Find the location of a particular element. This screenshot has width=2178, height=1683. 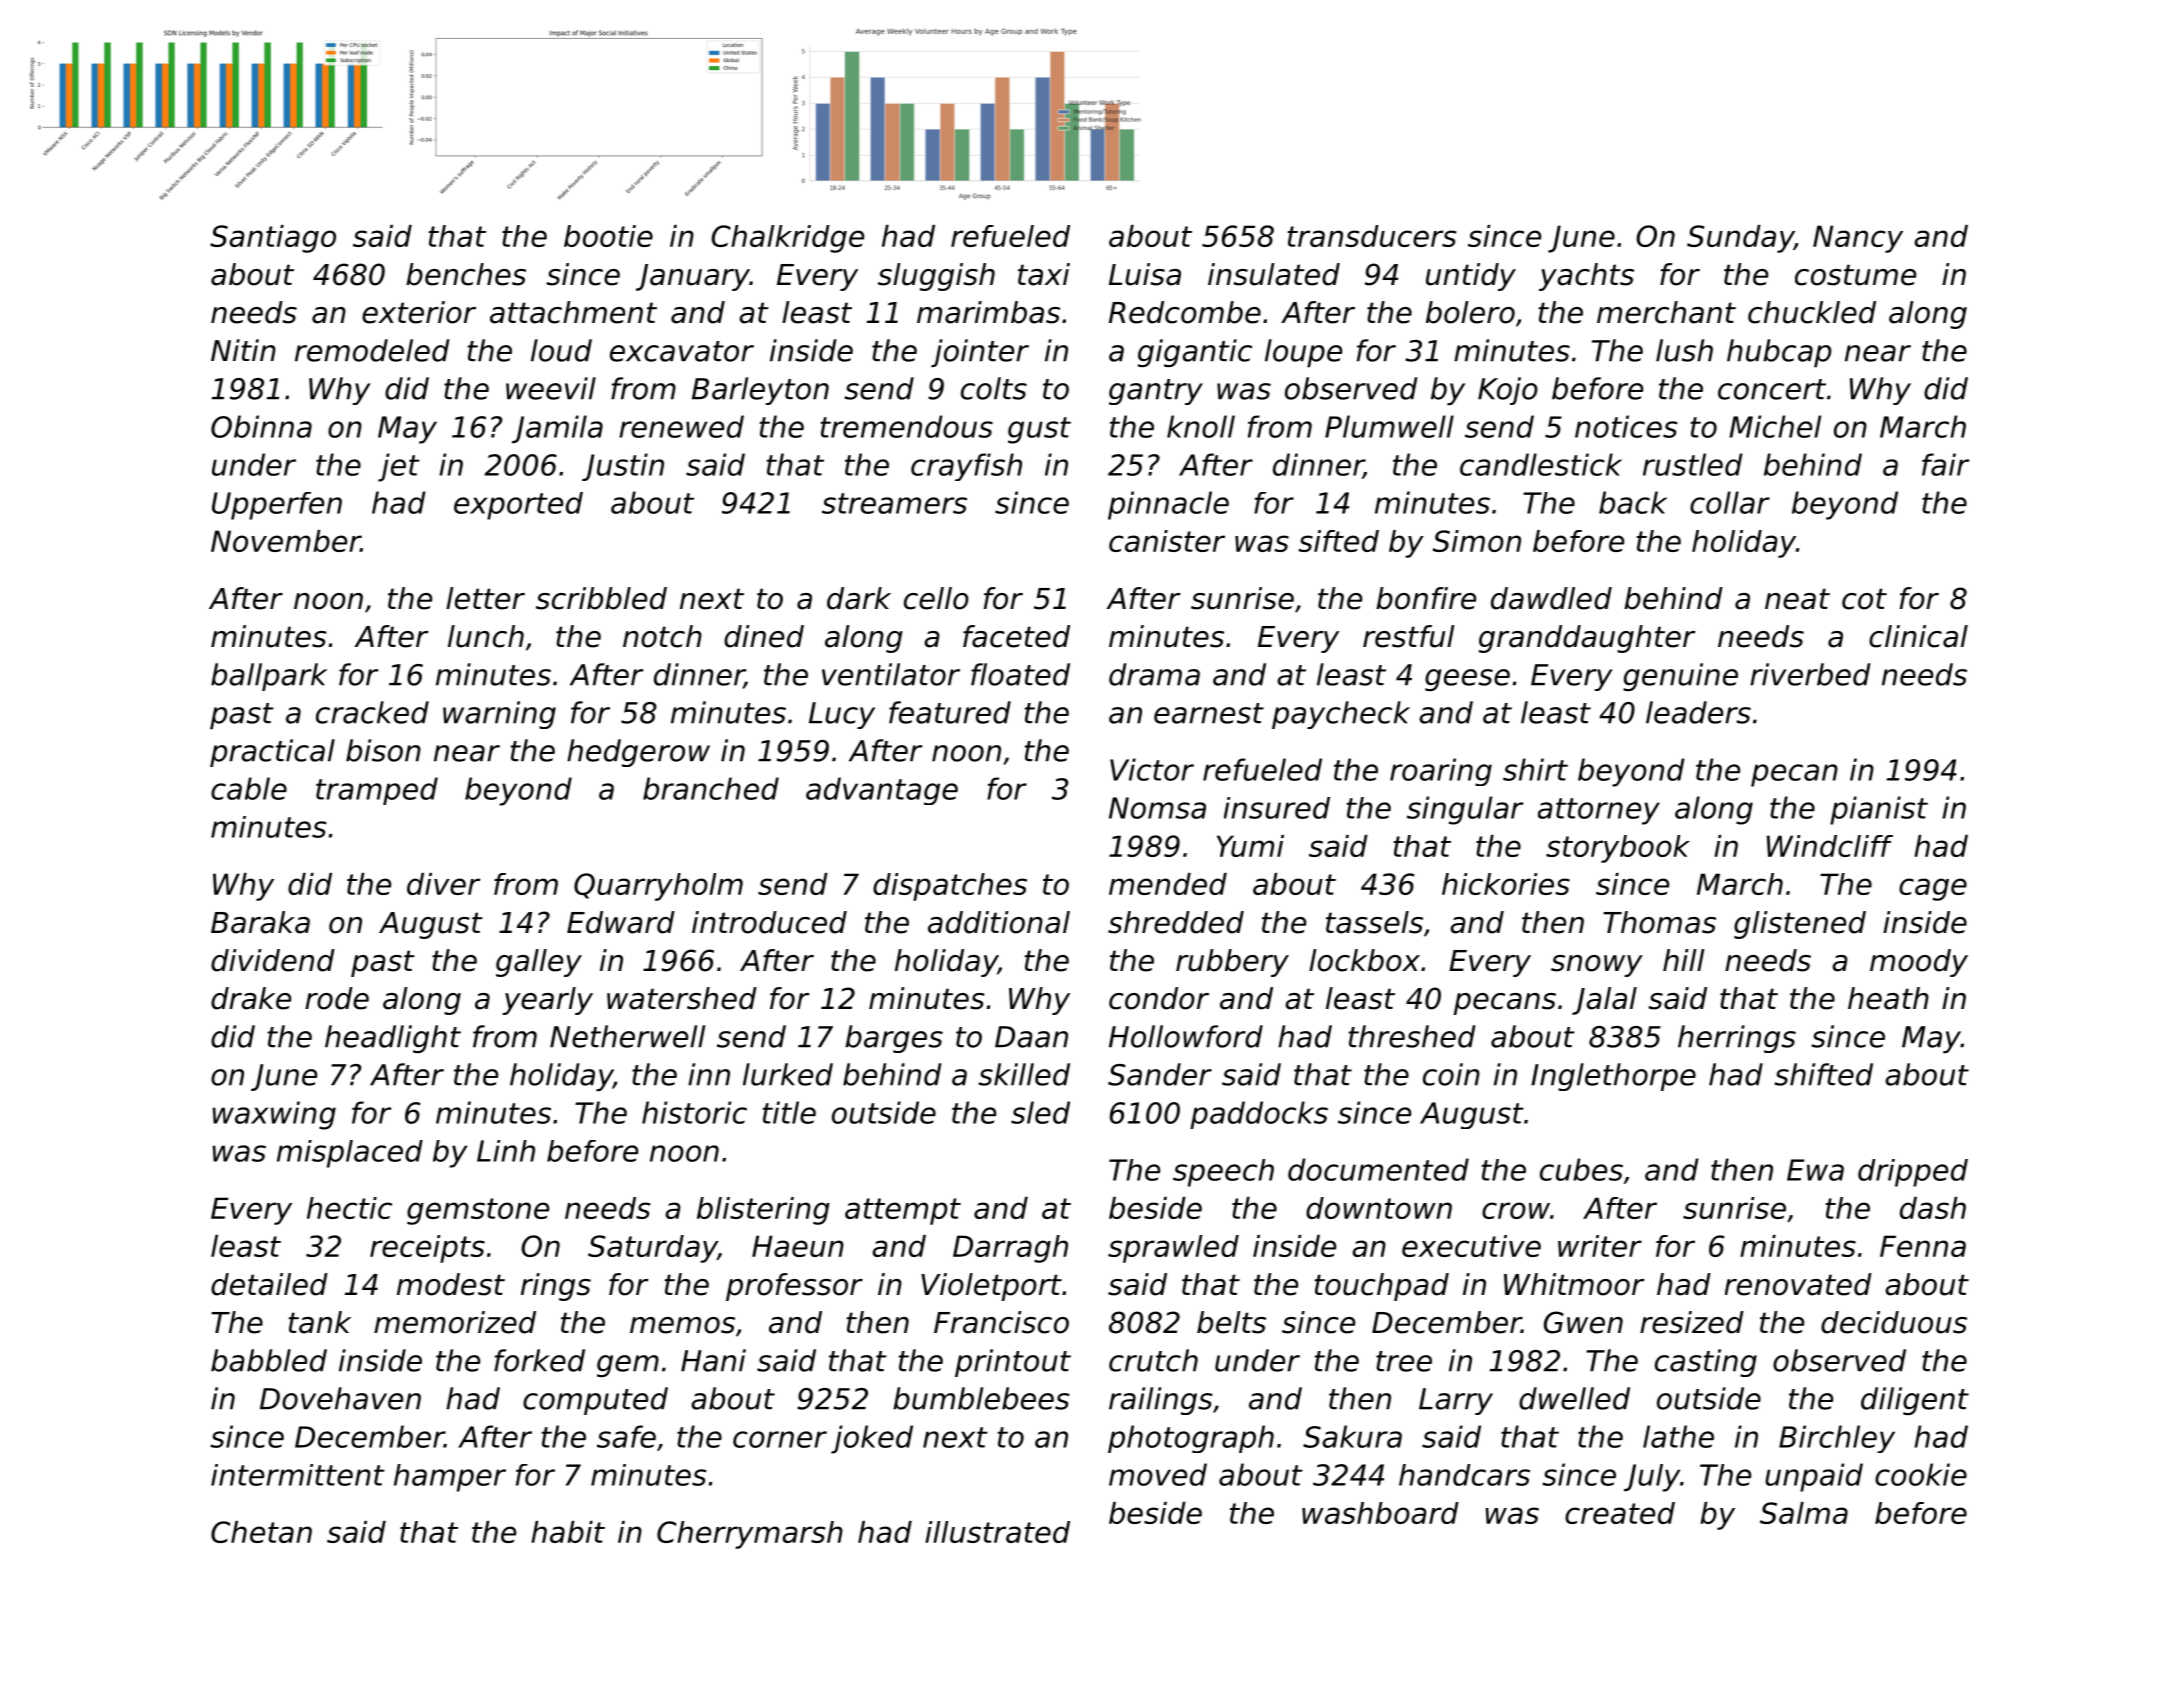

detailed is located at coordinates (269, 1284).
